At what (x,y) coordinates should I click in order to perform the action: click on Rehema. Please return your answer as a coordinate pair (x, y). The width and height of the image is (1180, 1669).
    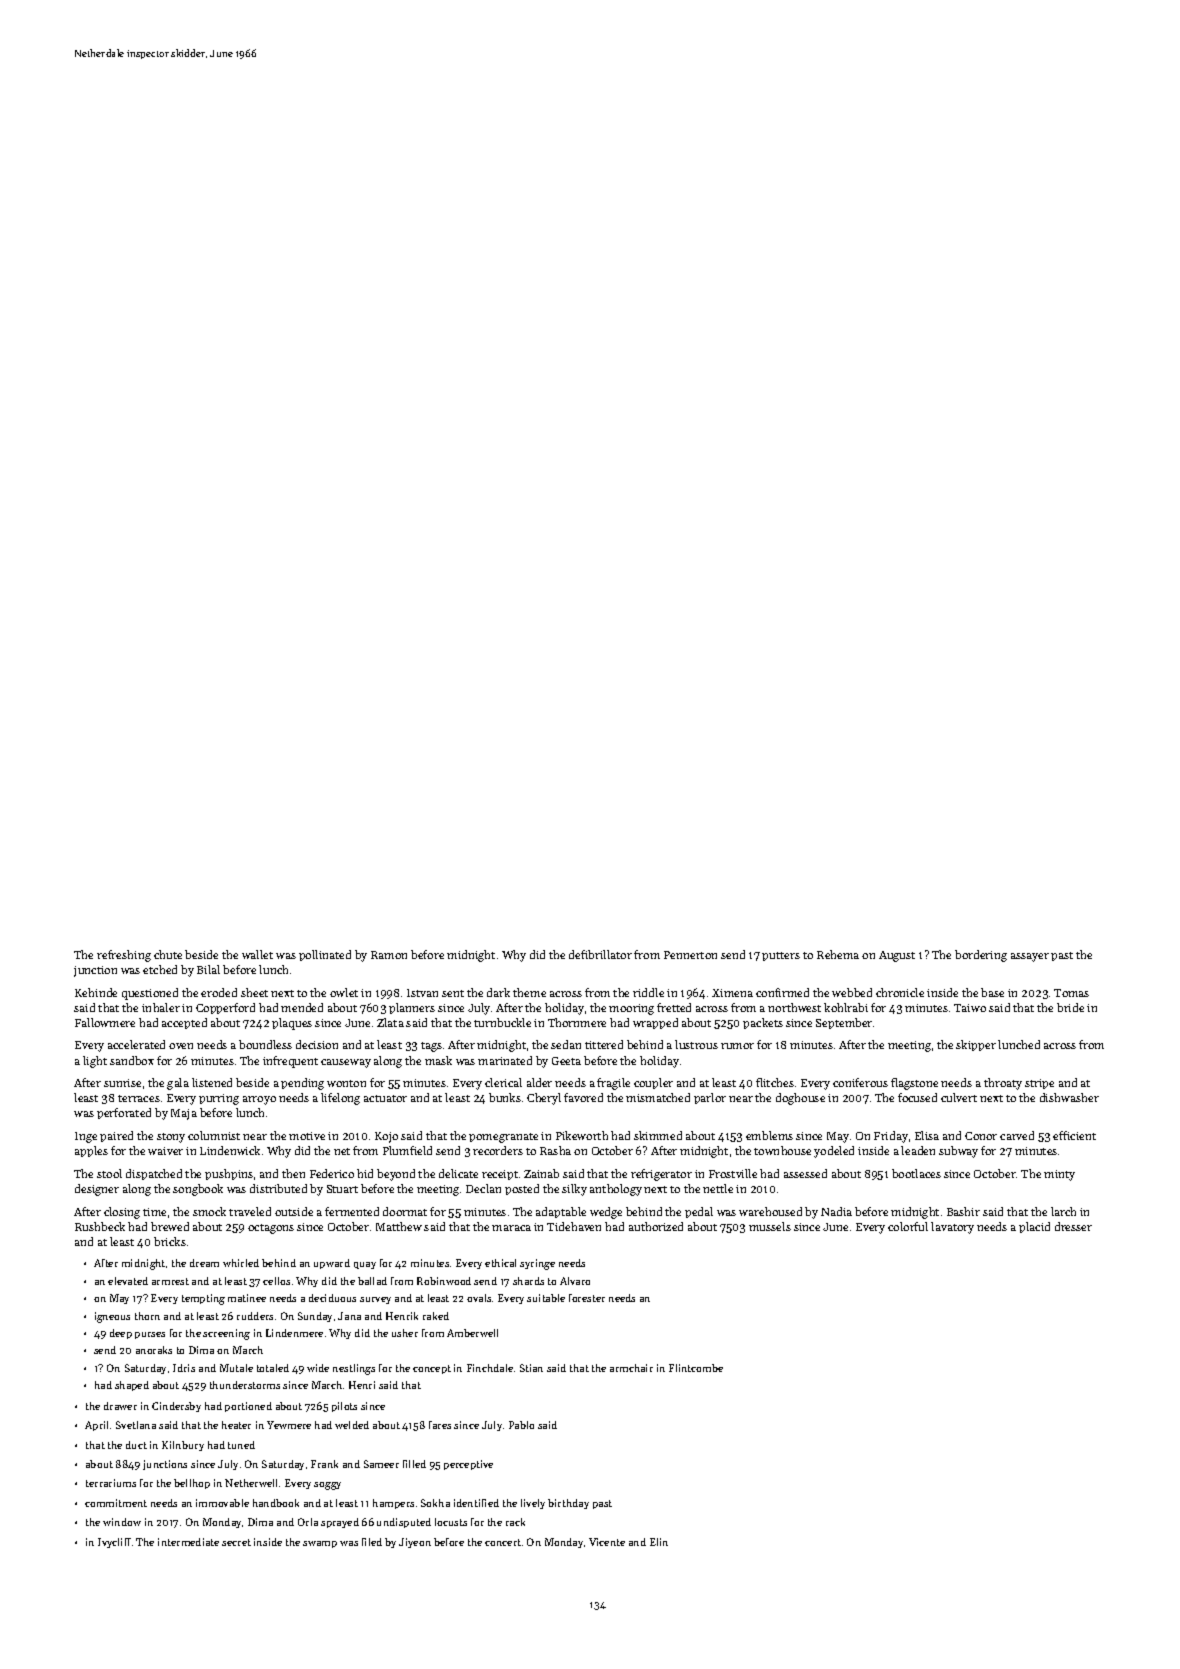
    Looking at the image, I should click on (838, 954).
